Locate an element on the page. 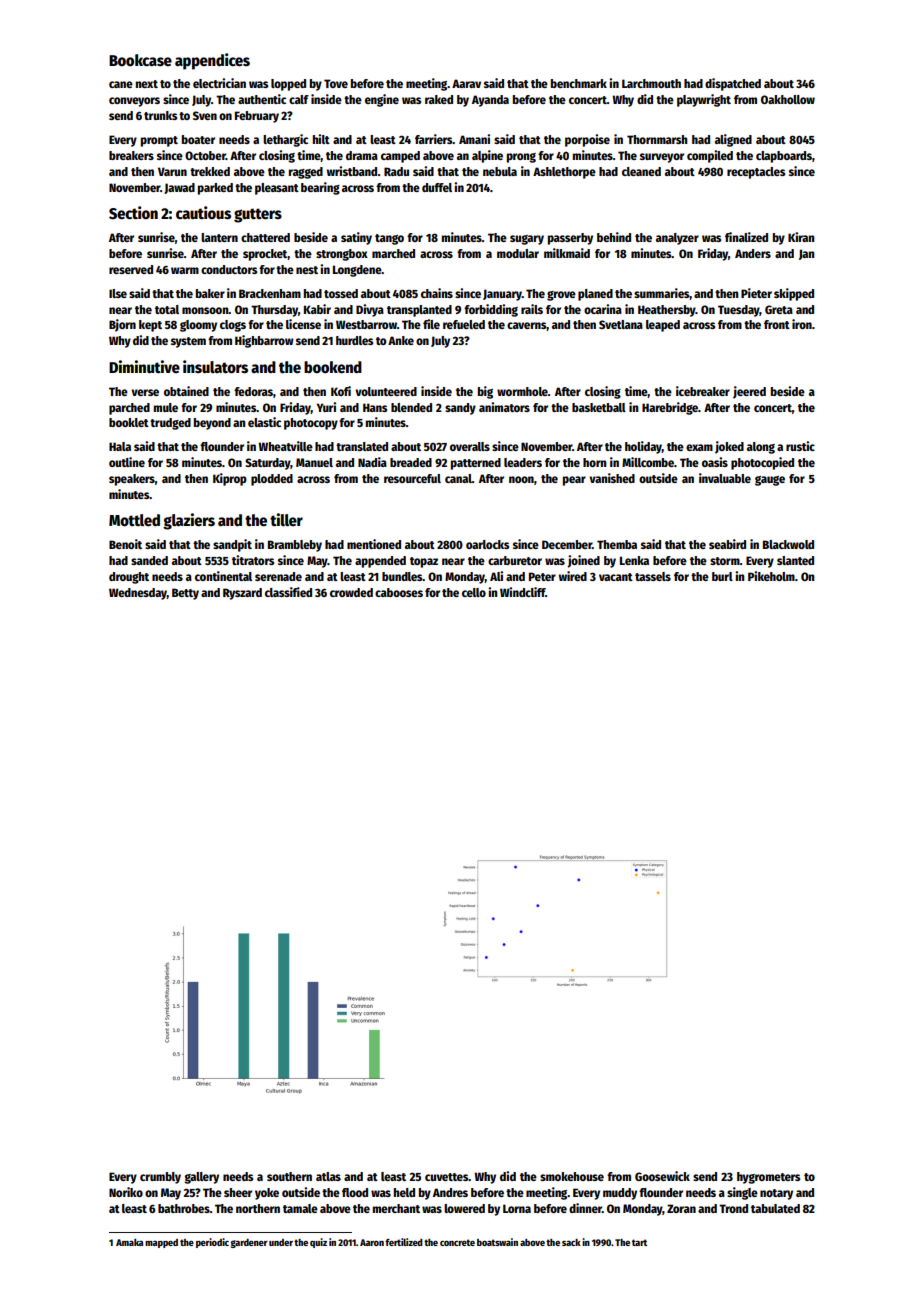 The image size is (924, 1308). held is located at coordinates (404, 1192).
